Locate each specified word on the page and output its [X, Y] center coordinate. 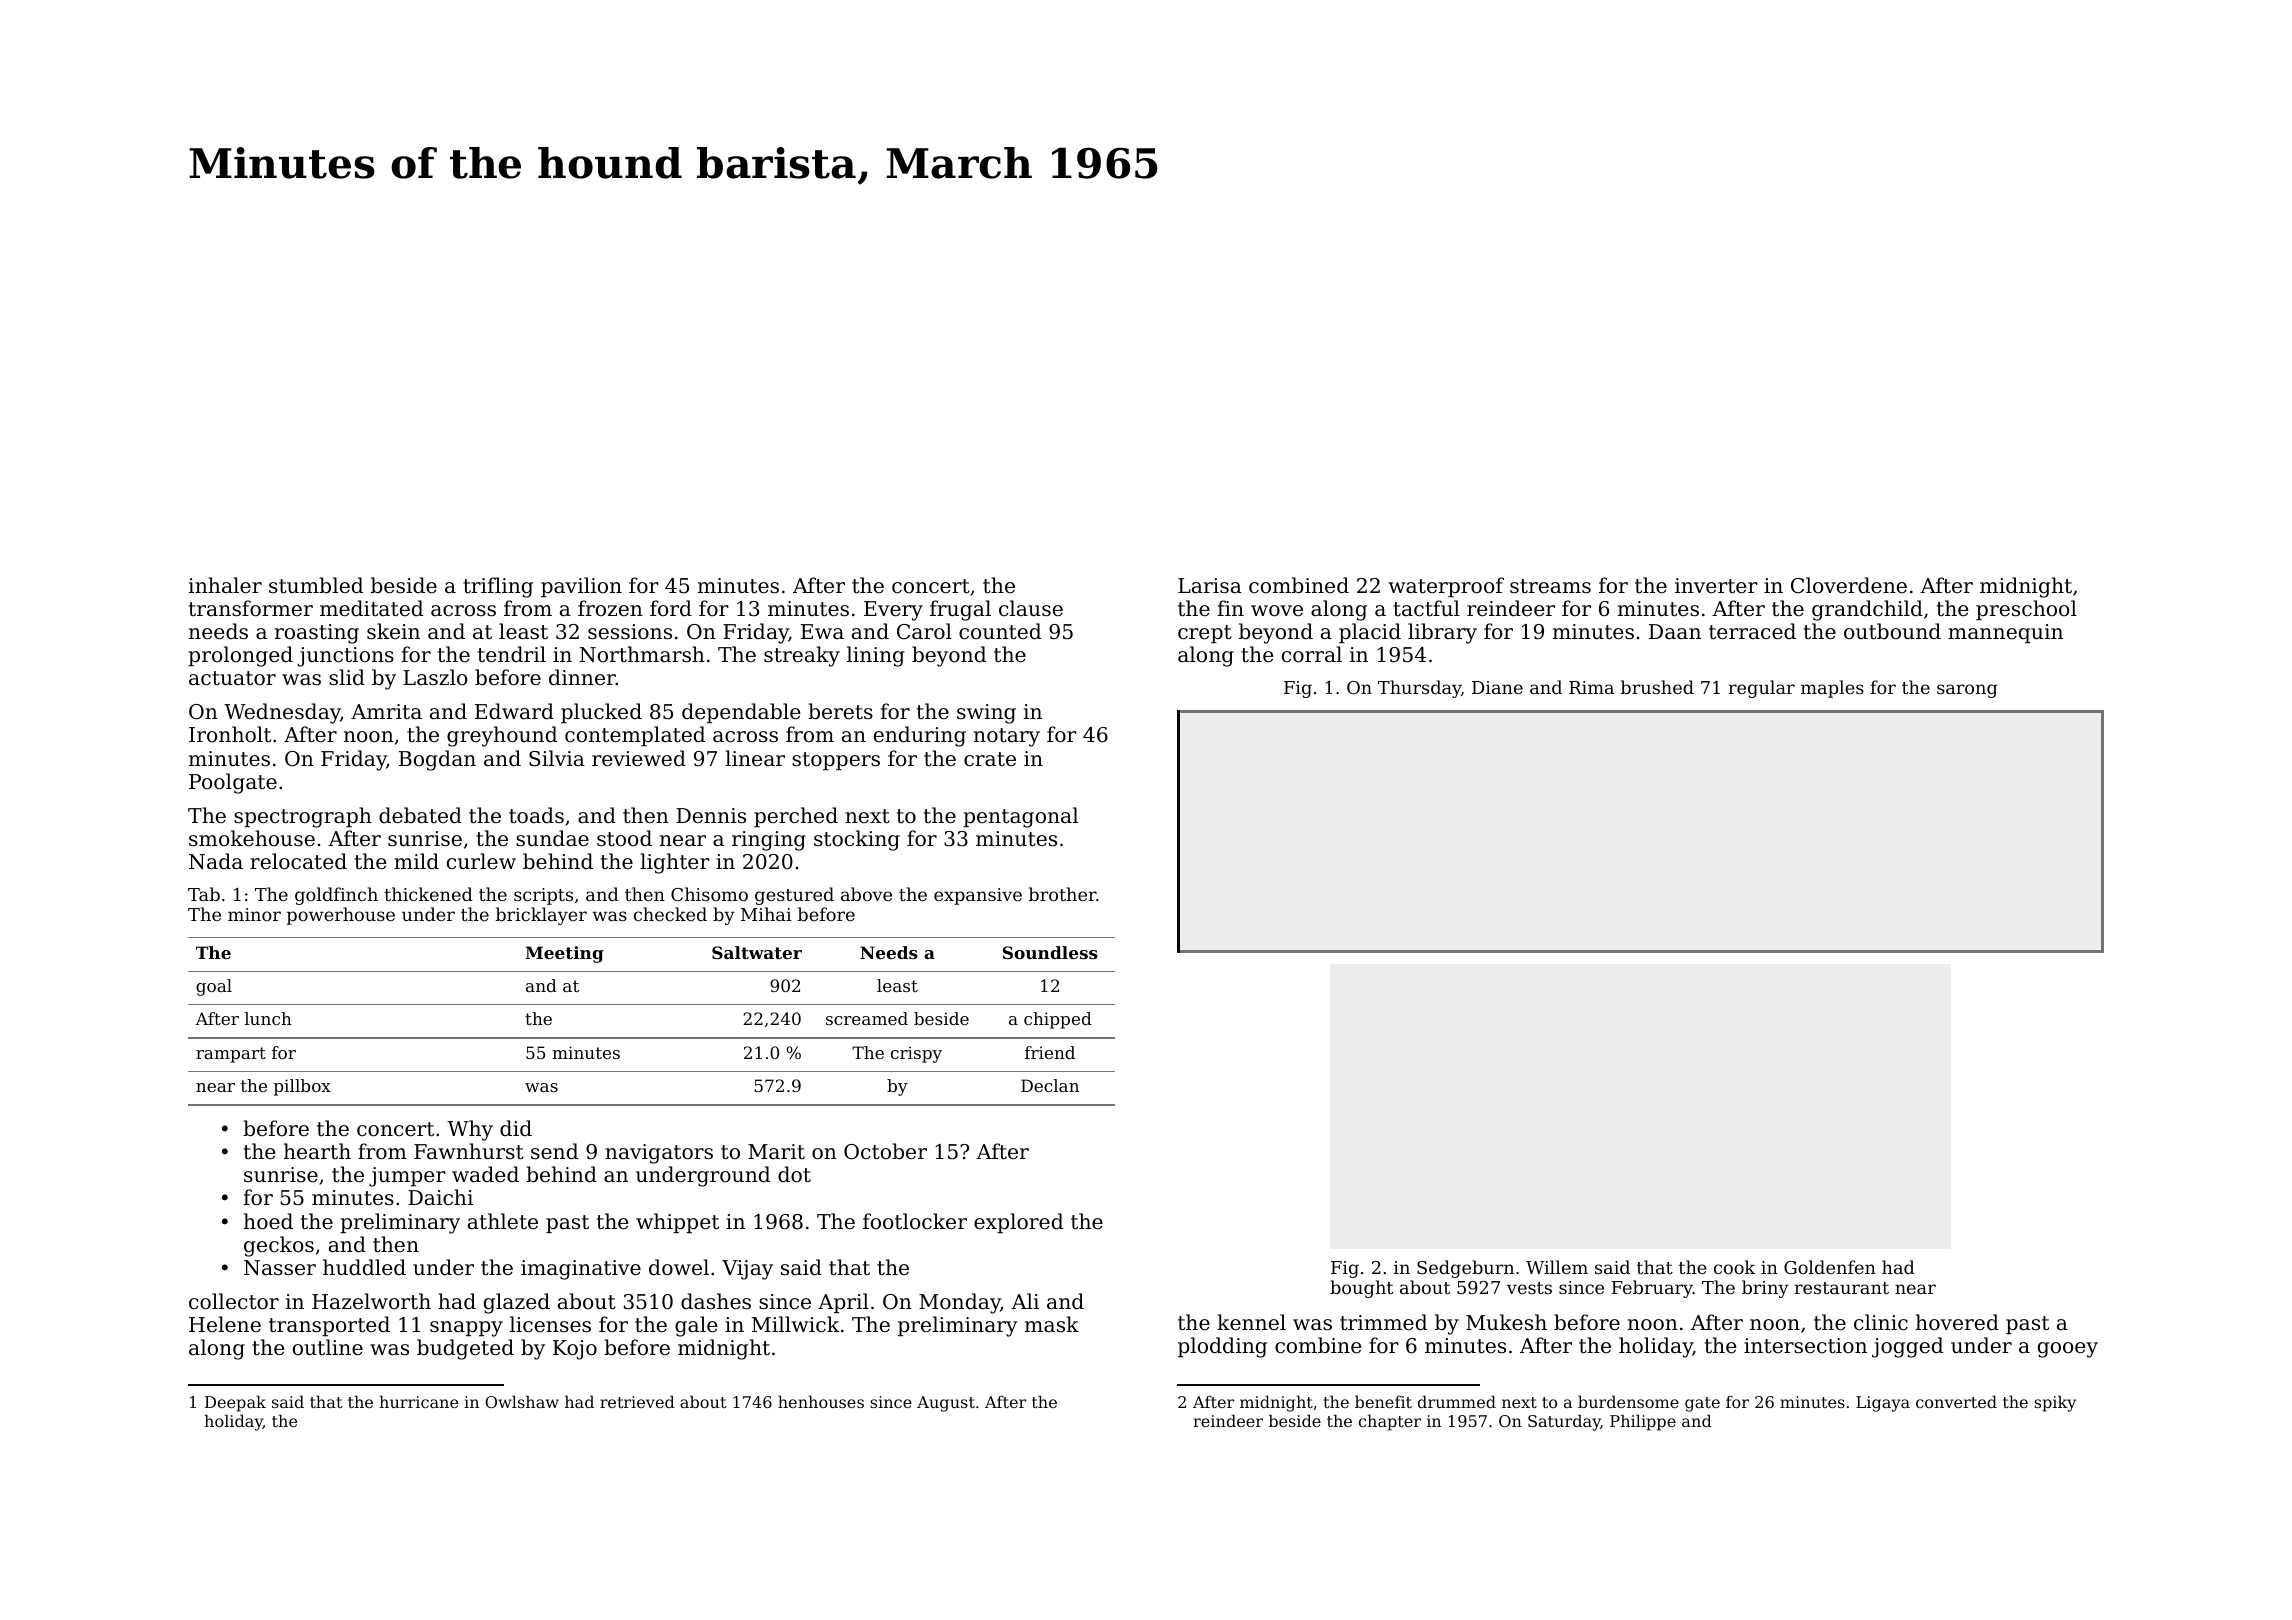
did [516, 1128]
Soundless [1050, 952]
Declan [1050, 1085]
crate [990, 759]
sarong [1967, 691]
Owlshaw [522, 1401]
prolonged [240, 656]
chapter [1390, 1422]
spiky [2055, 1403]
